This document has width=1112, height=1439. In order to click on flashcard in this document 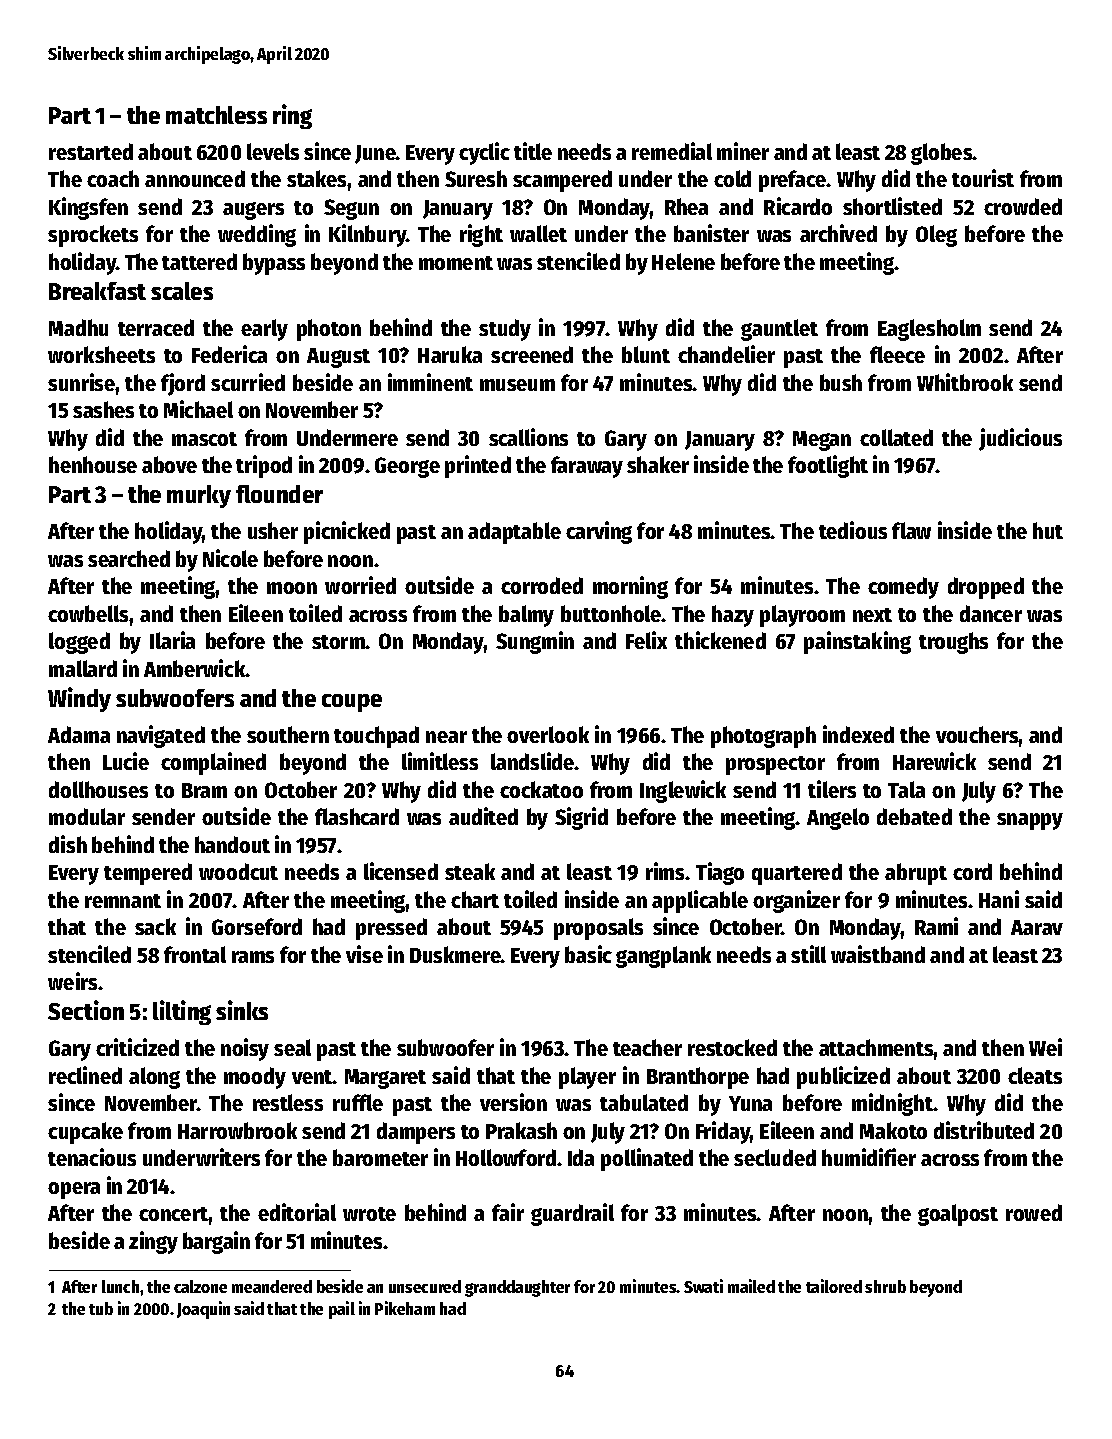, I will do `click(357, 816)`.
